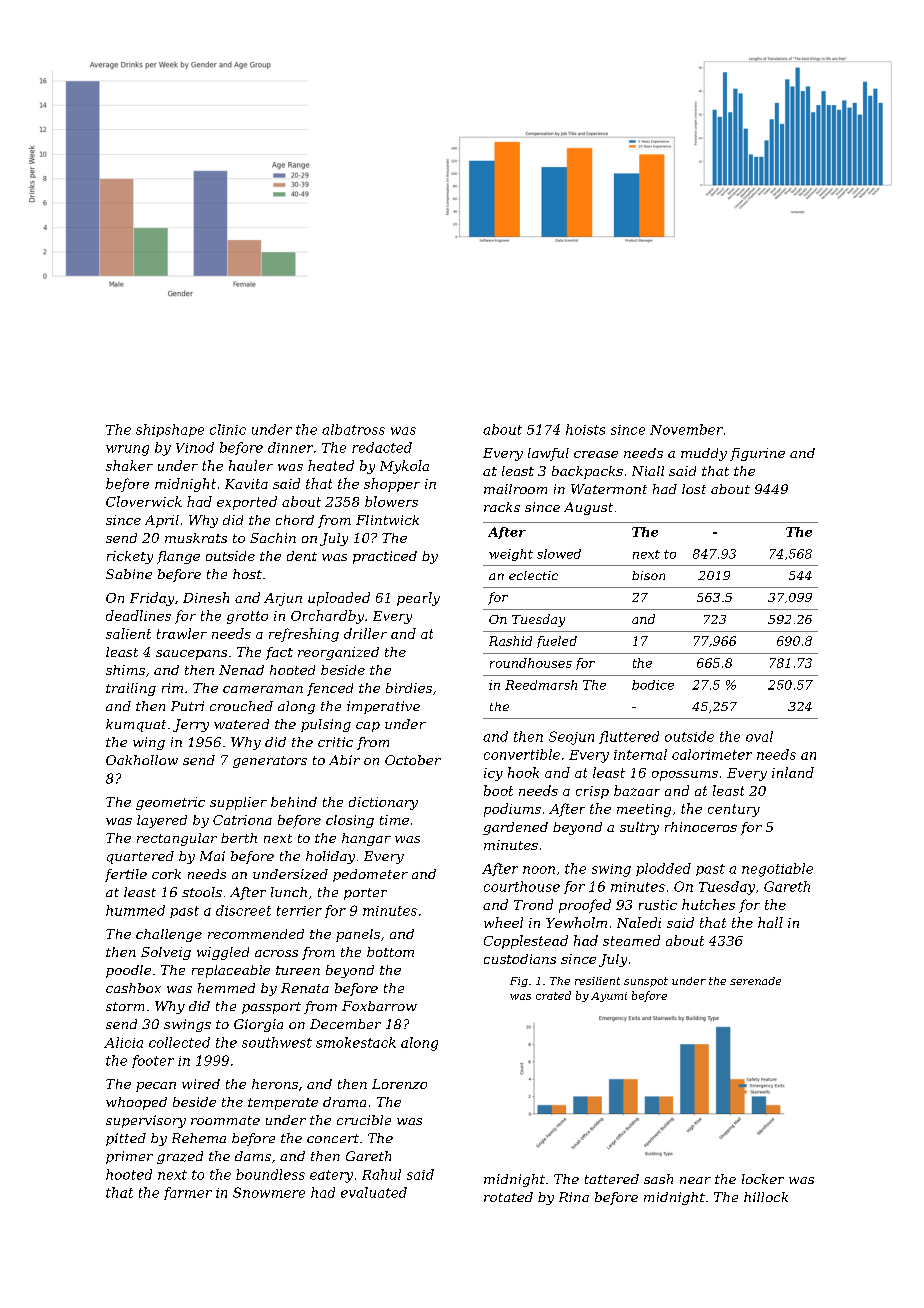  Describe the element at coordinates (353, 429) in the screenshot. I see `albatross` at that location.
